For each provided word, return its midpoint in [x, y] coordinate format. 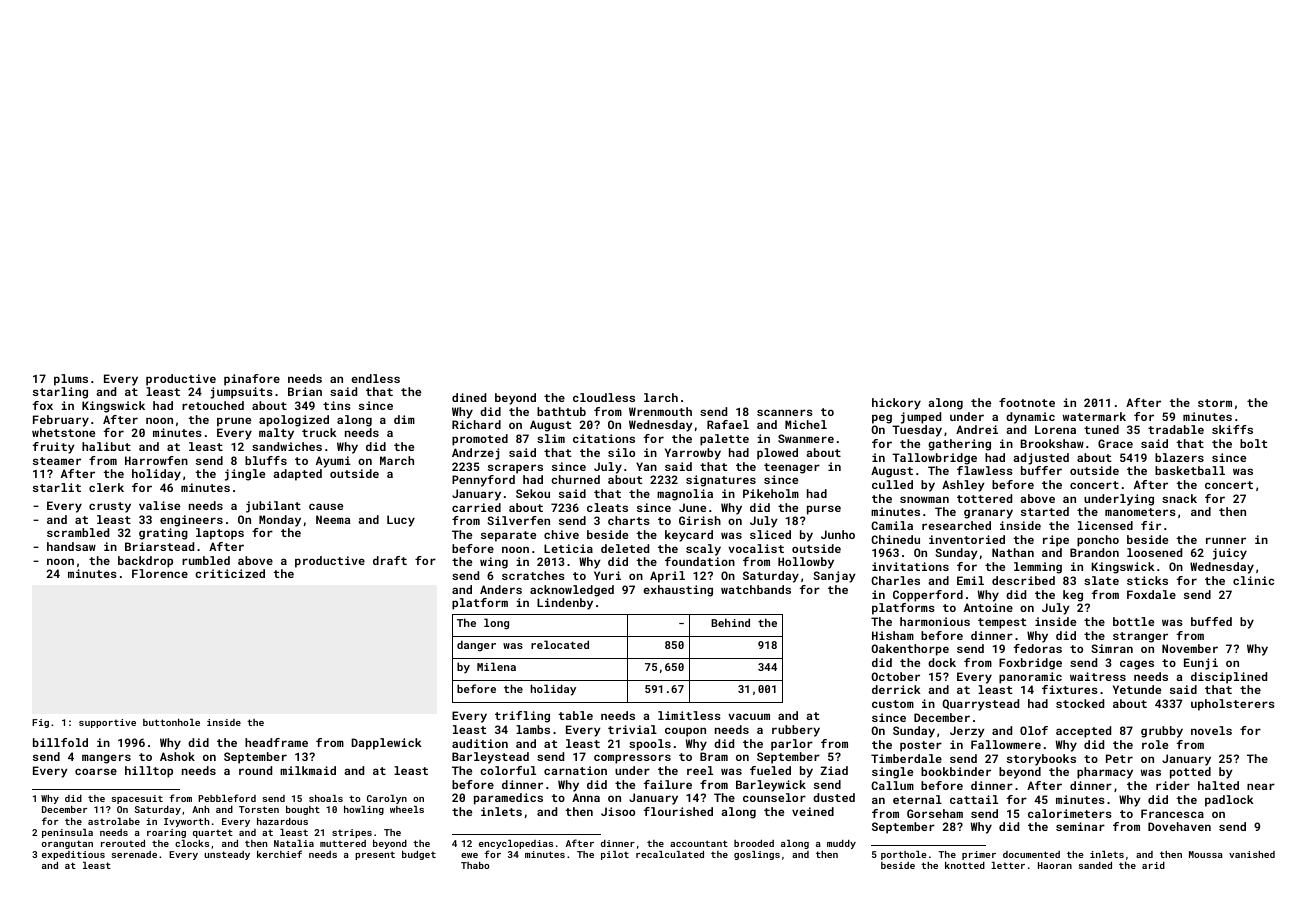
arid [1153, 865]
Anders [501, 589]
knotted [965, 865]
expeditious [73, 855]
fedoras [1037, 648]
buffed [1211, 621]
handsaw [71, 546]
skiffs [1232, 429]
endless [375, 378]
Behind [730, 622]
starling [60, 393]
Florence [160, 573]
